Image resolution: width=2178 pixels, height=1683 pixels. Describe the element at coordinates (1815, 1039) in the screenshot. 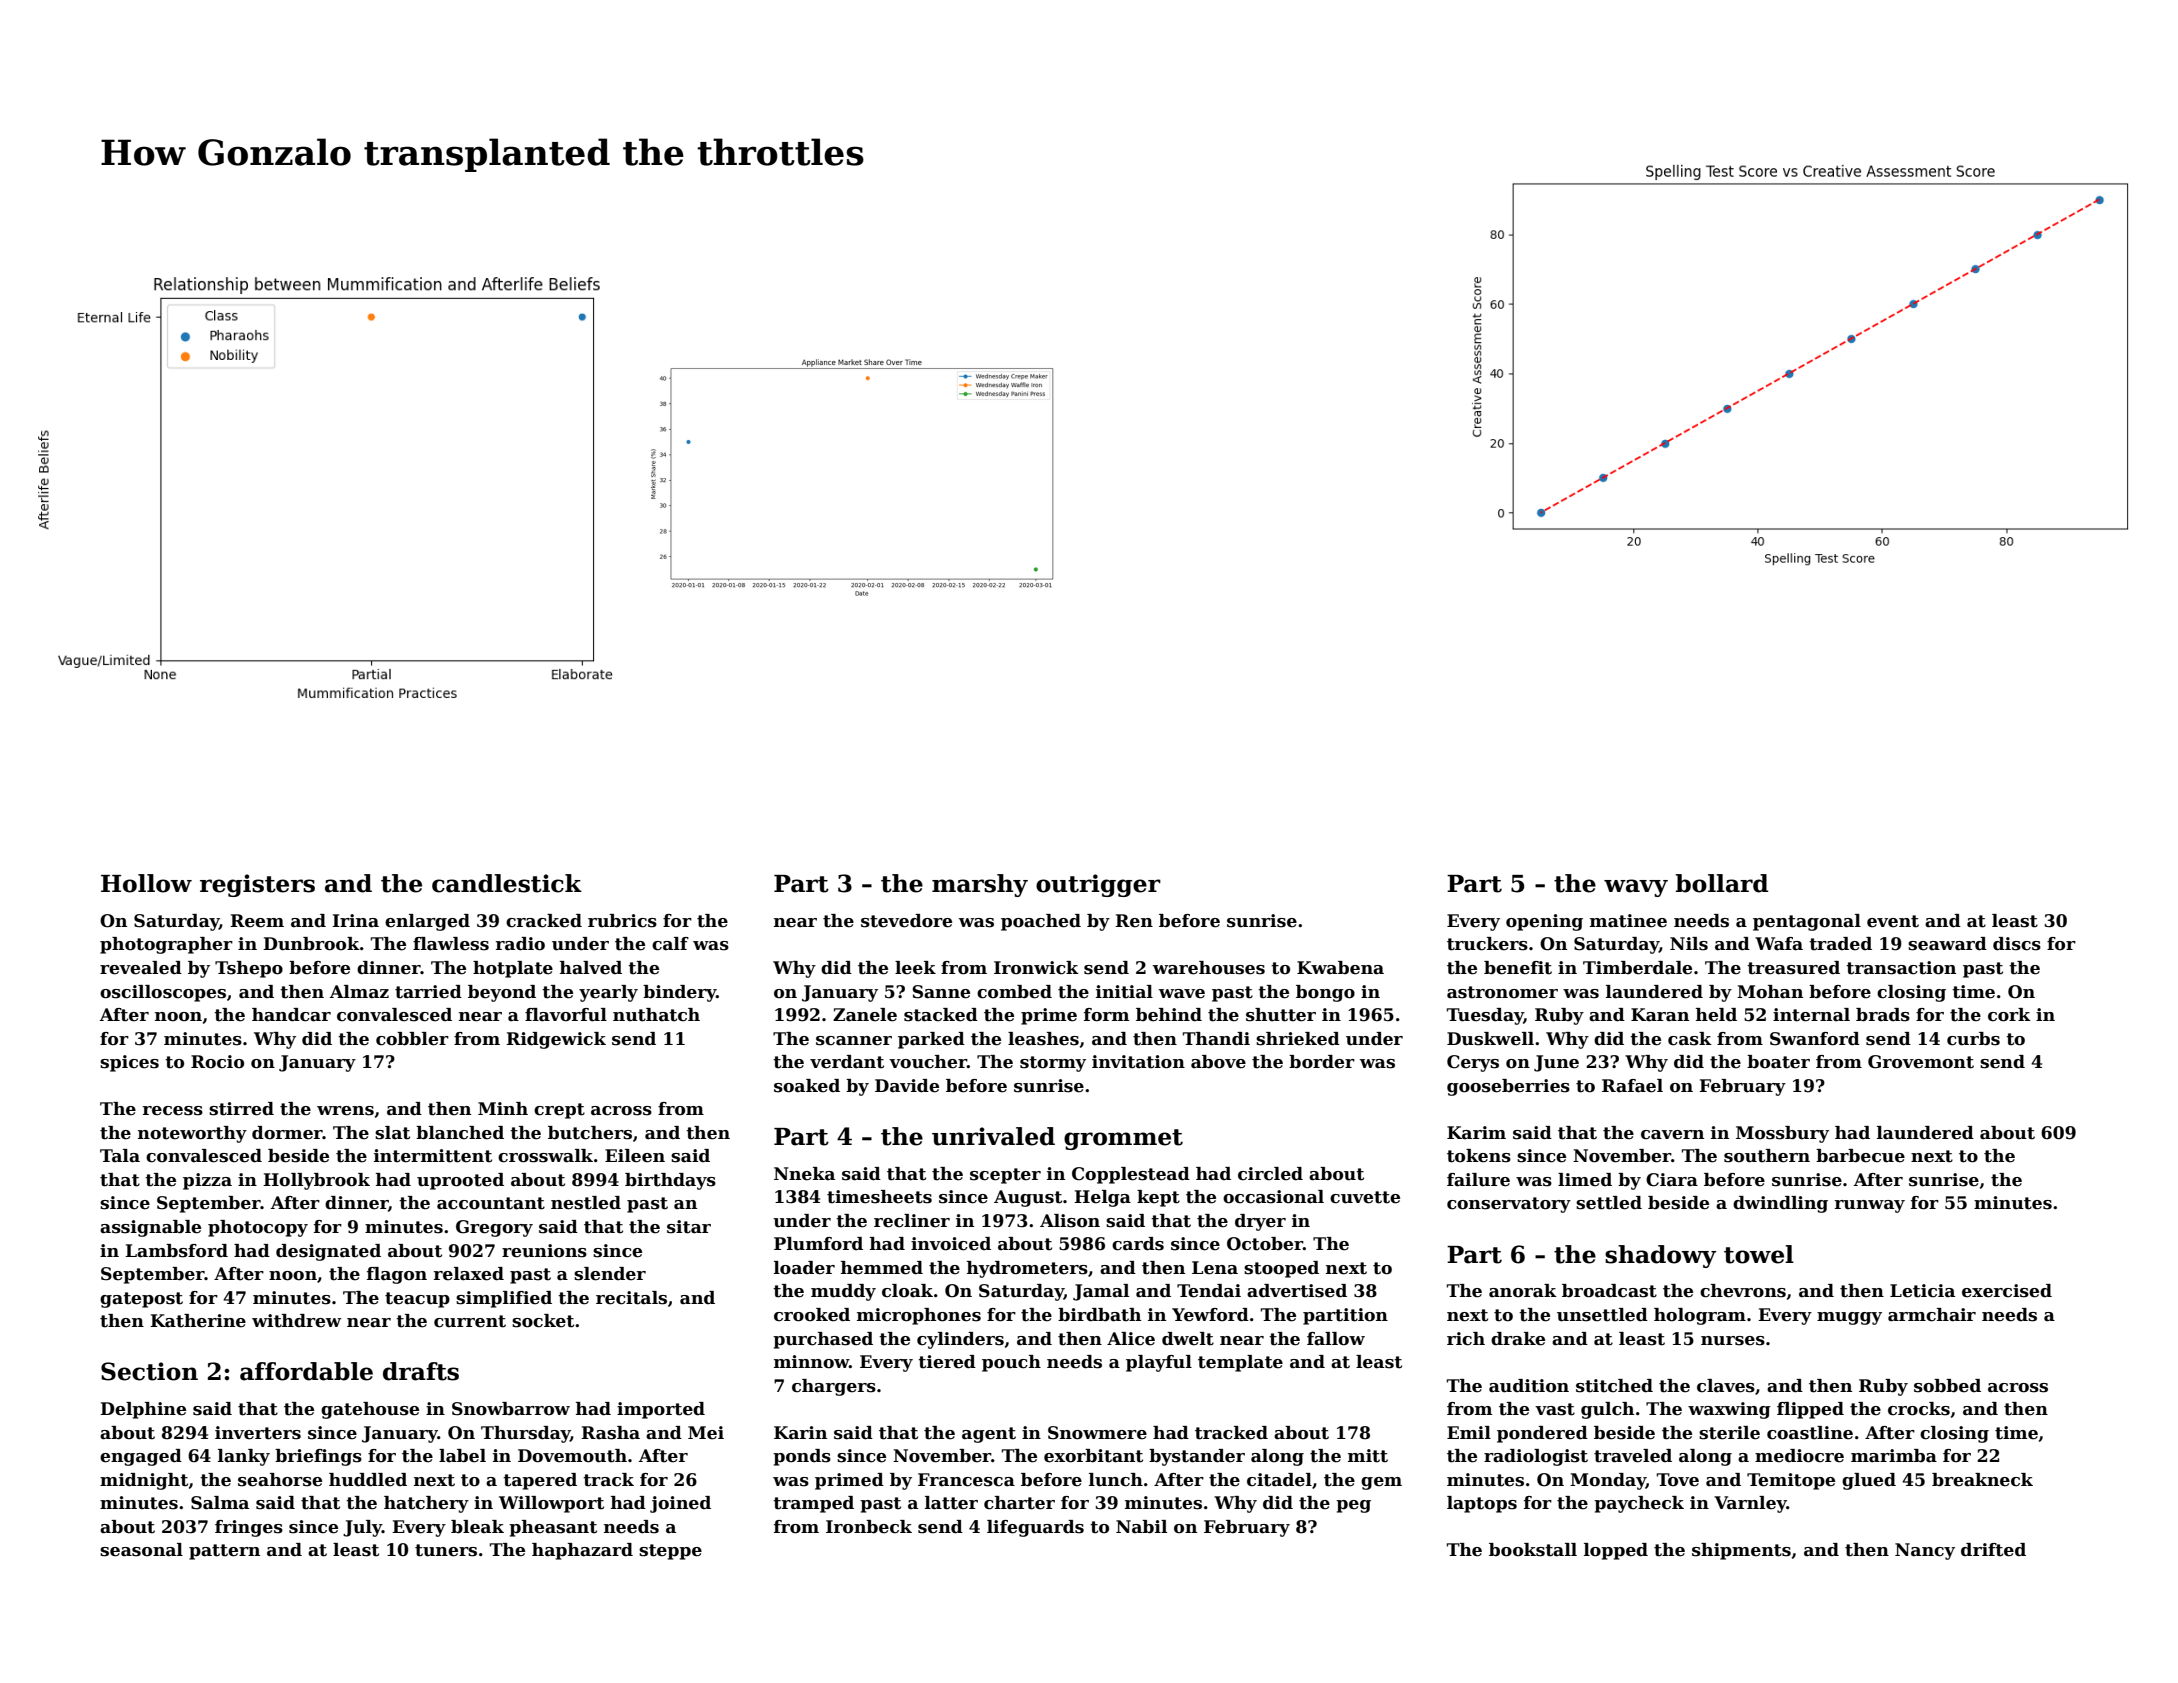

I see `Swanford` at that location.
